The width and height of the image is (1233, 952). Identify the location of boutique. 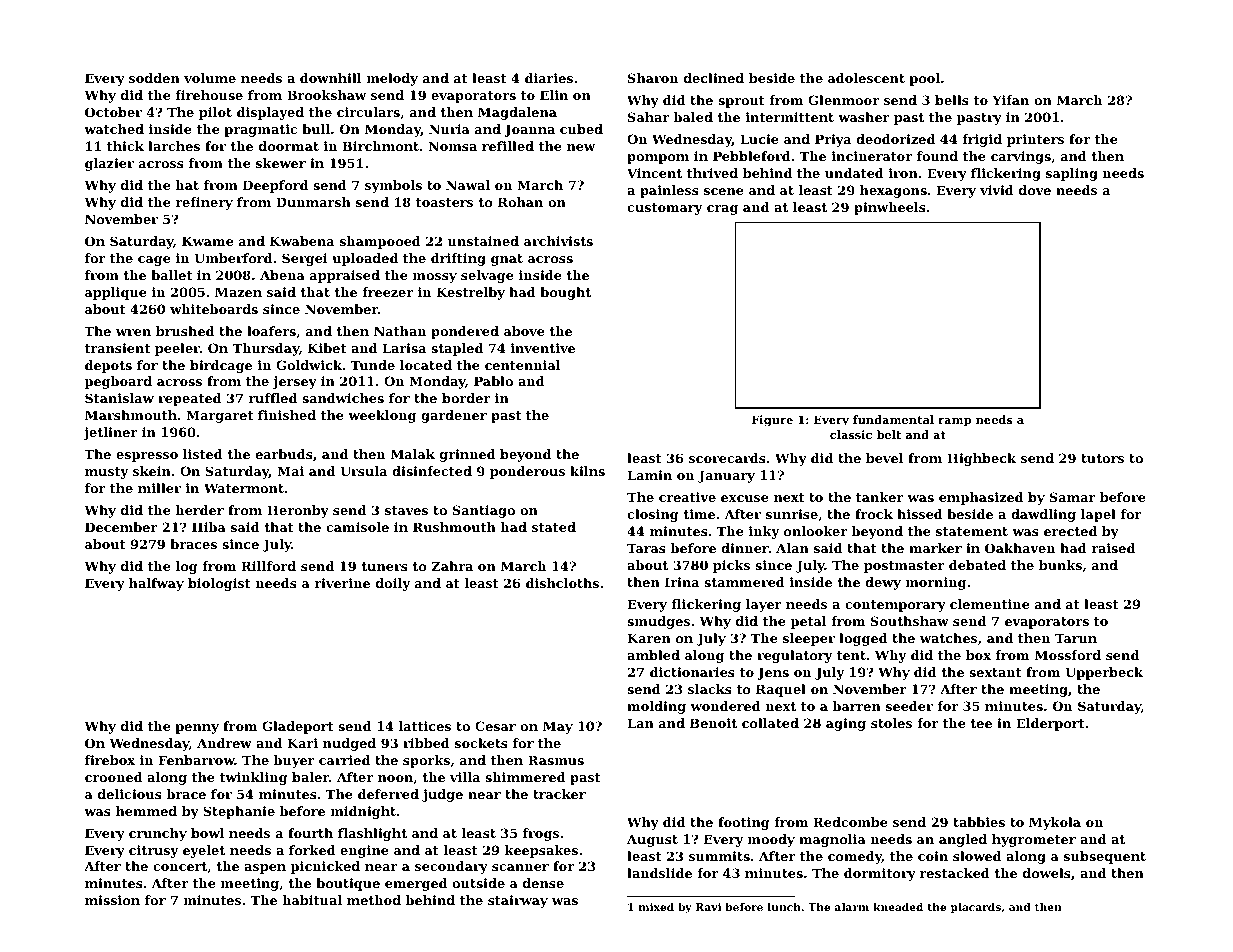
(348, 884).
